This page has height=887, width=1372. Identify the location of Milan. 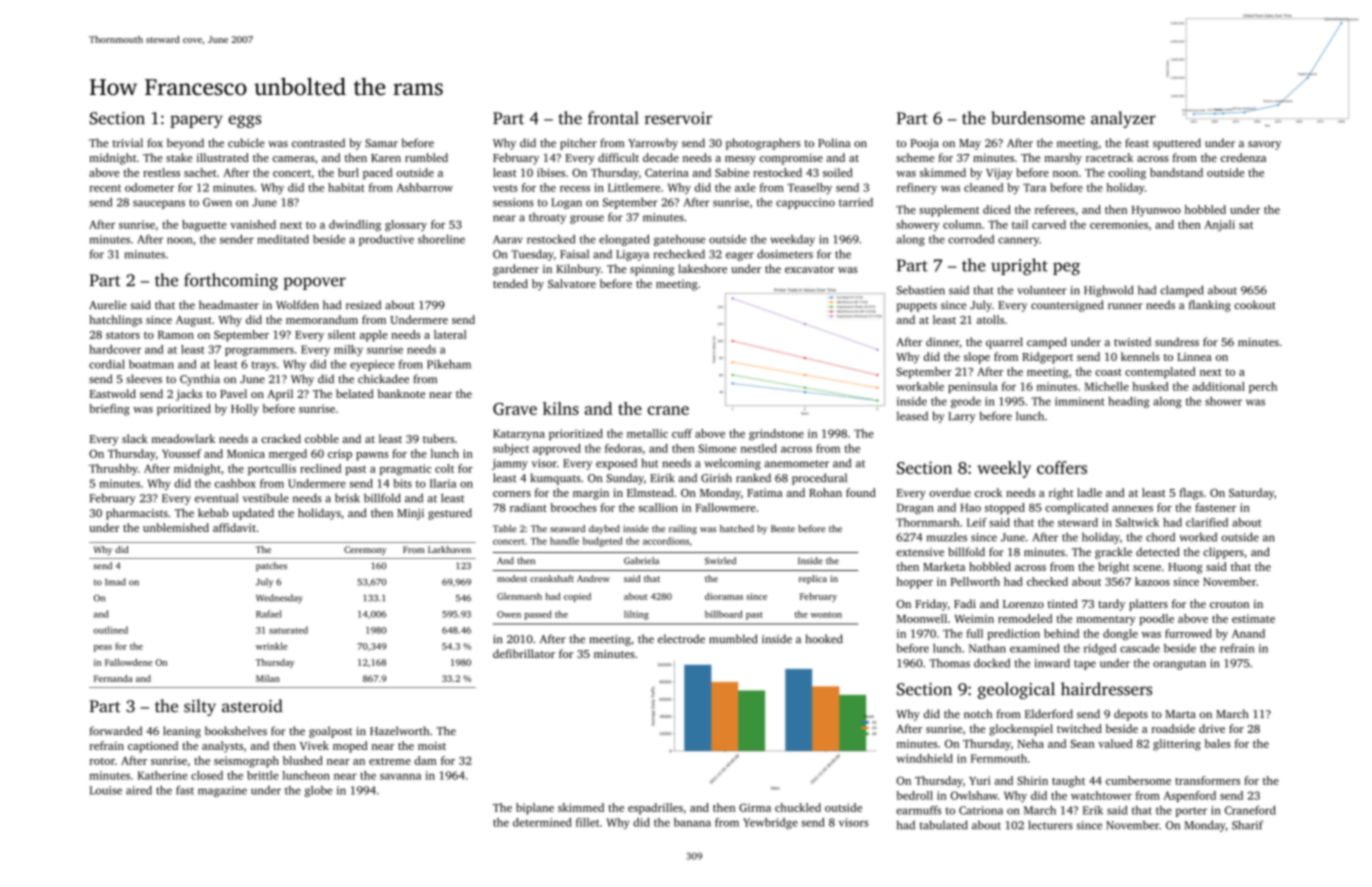
(268, 678).
